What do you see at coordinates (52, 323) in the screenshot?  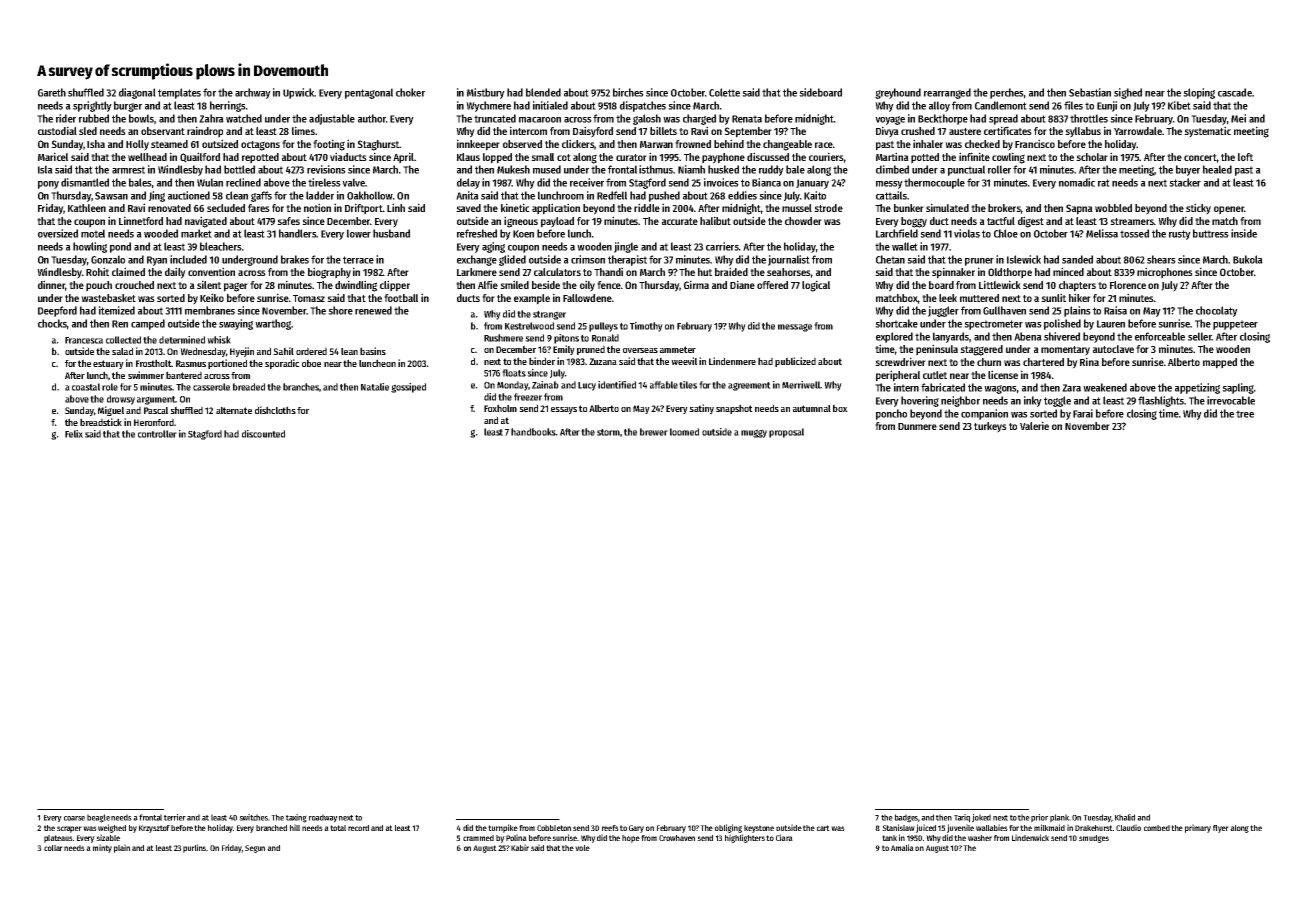 I see `chocks` at bounding box center [52, 323].
